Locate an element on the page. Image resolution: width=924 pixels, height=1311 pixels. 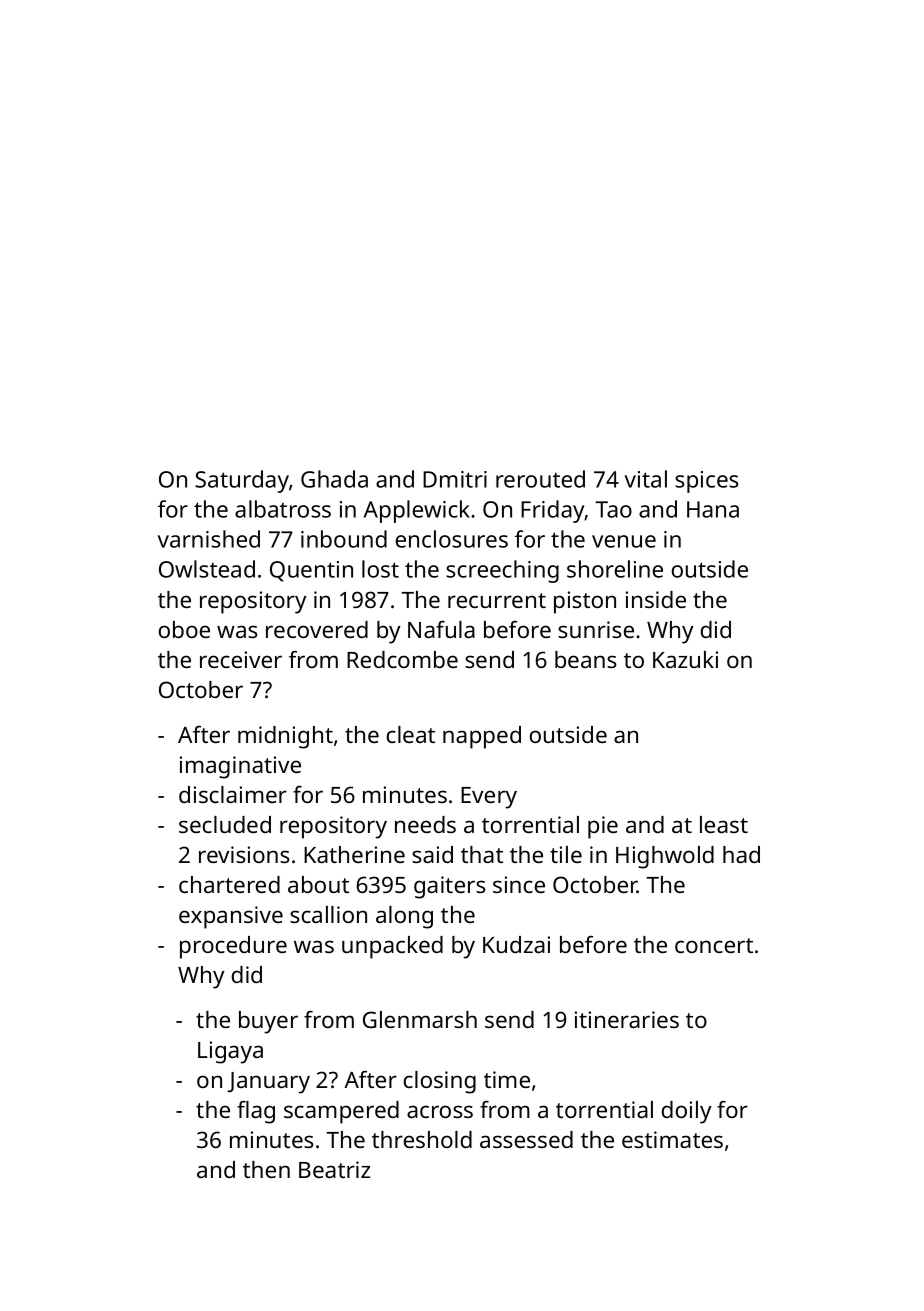
Dmitri is located at coordinates (455, 479).
